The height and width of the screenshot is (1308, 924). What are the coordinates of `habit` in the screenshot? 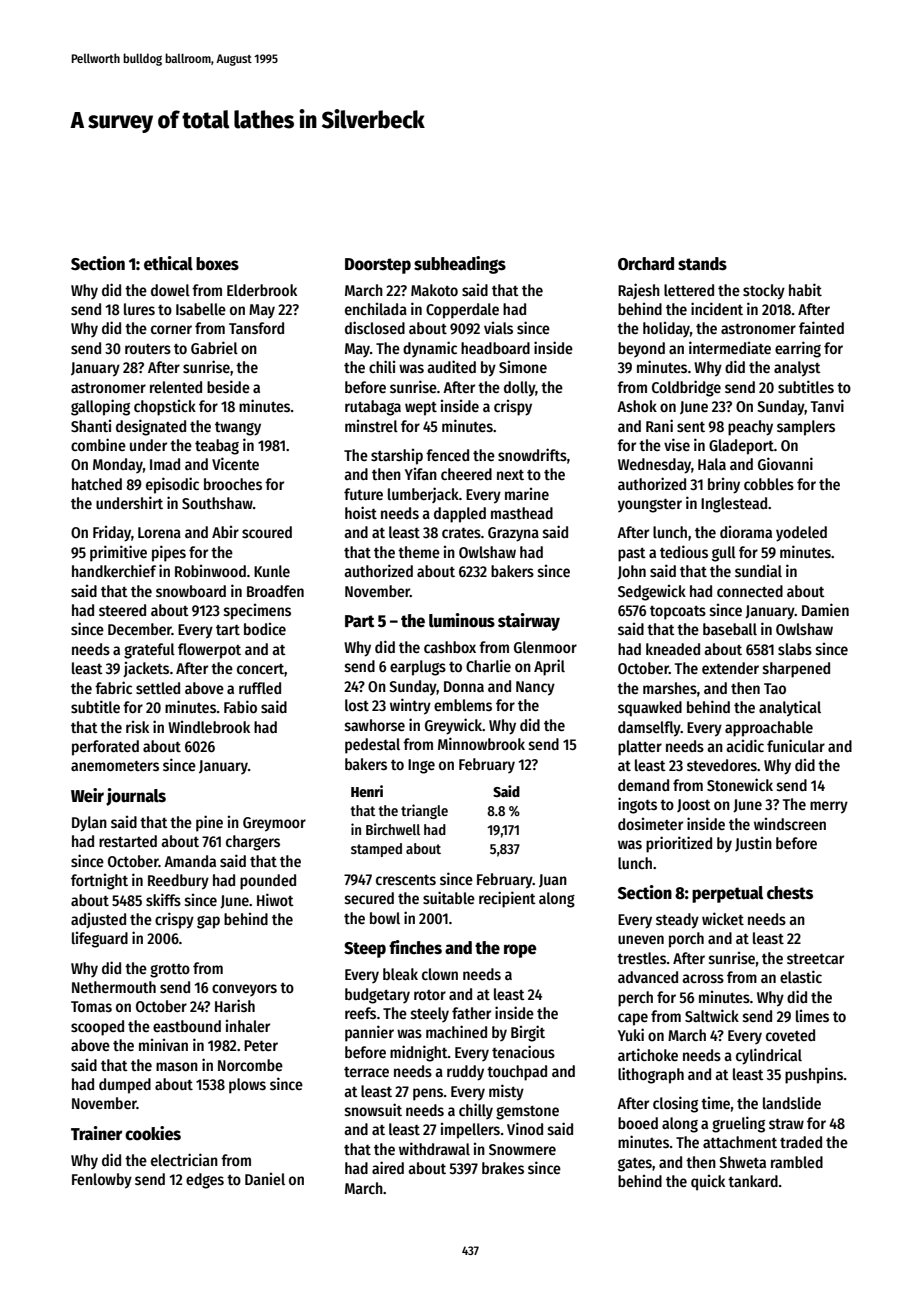 It's located at (805, 289).
